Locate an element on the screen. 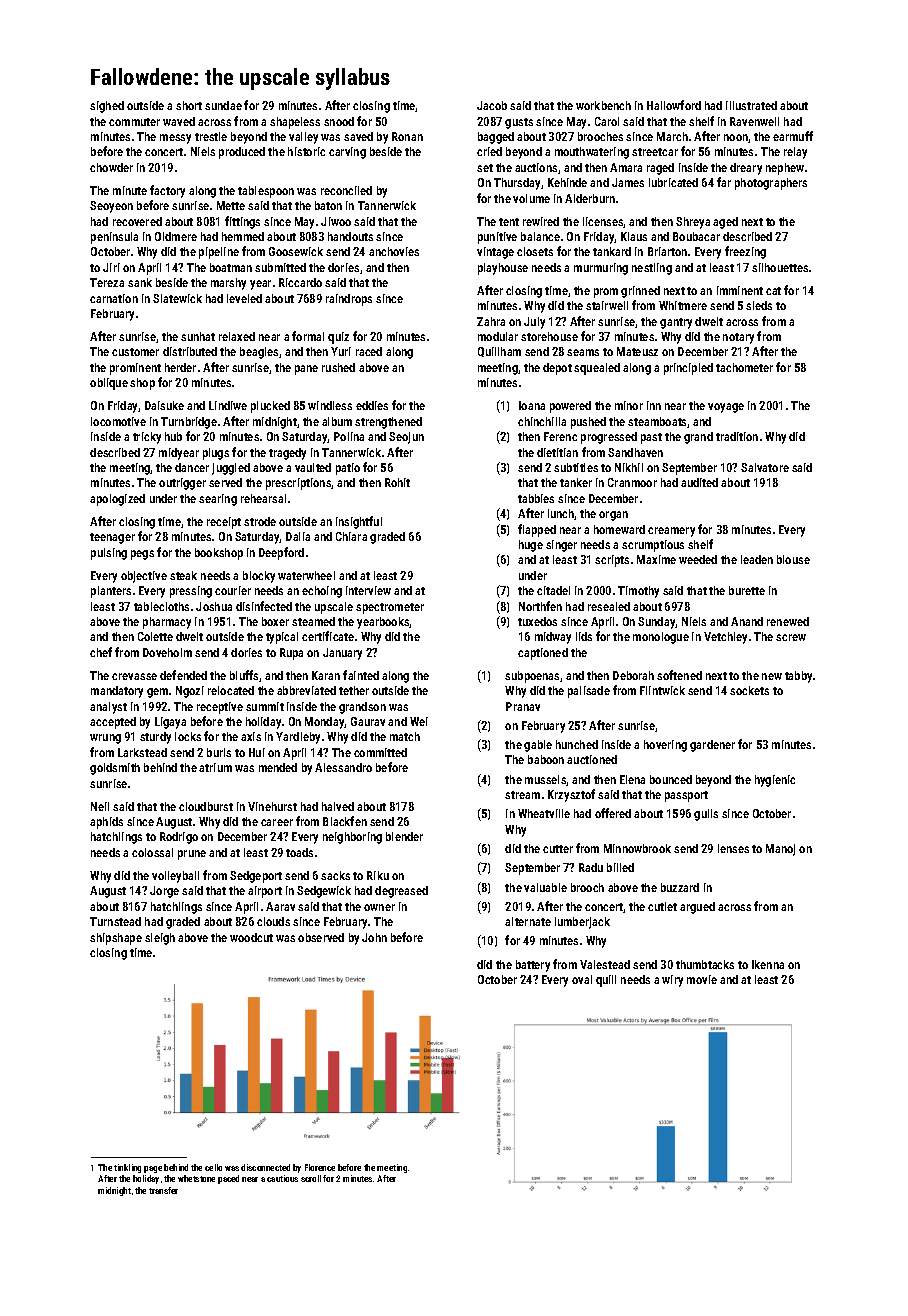  Jacob is located at coordinates (492, 105).
